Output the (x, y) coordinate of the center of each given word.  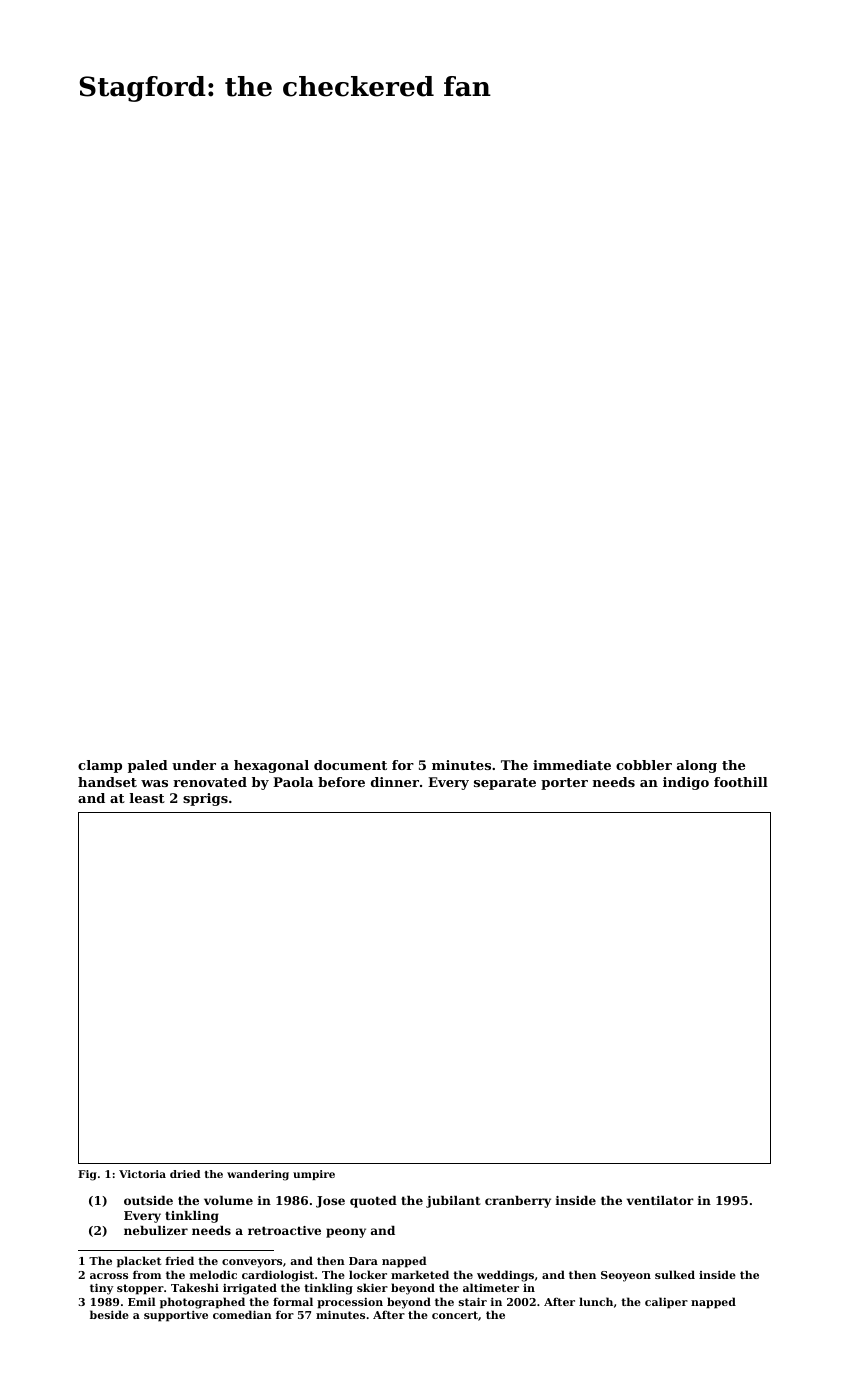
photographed (202, 1303)
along (697, 766)
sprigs (205, 799)
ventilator (660, 1200)
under (194, 765)
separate (505, 784)
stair (473, 1301)
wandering (258, 1175)
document (350, 765)
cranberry (518, 1202)
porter (564, 784)
